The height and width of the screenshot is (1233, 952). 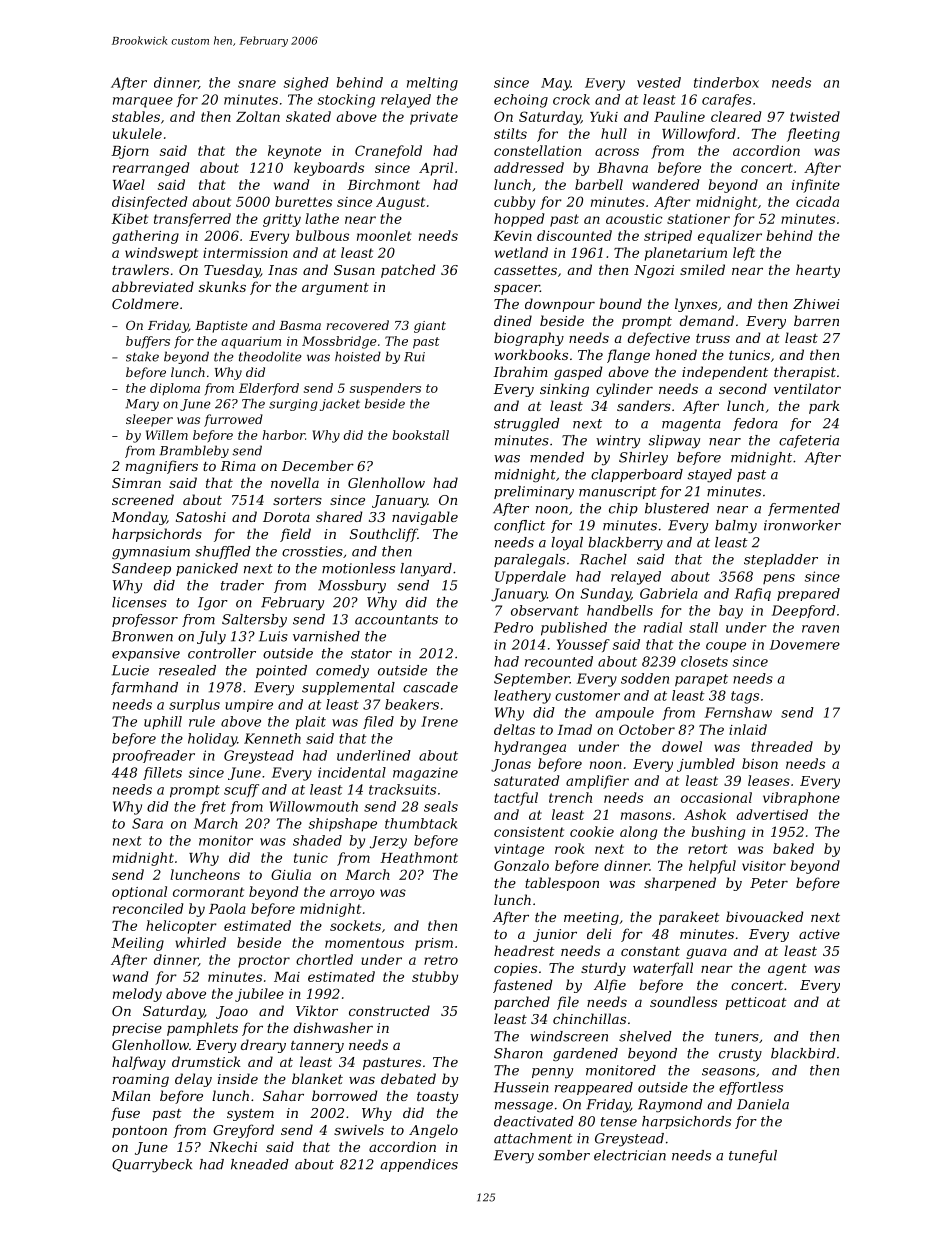 What do you see at coordinates (529, 339) in the screenshot?
I see `biography` at bounding box center [529, 339].
